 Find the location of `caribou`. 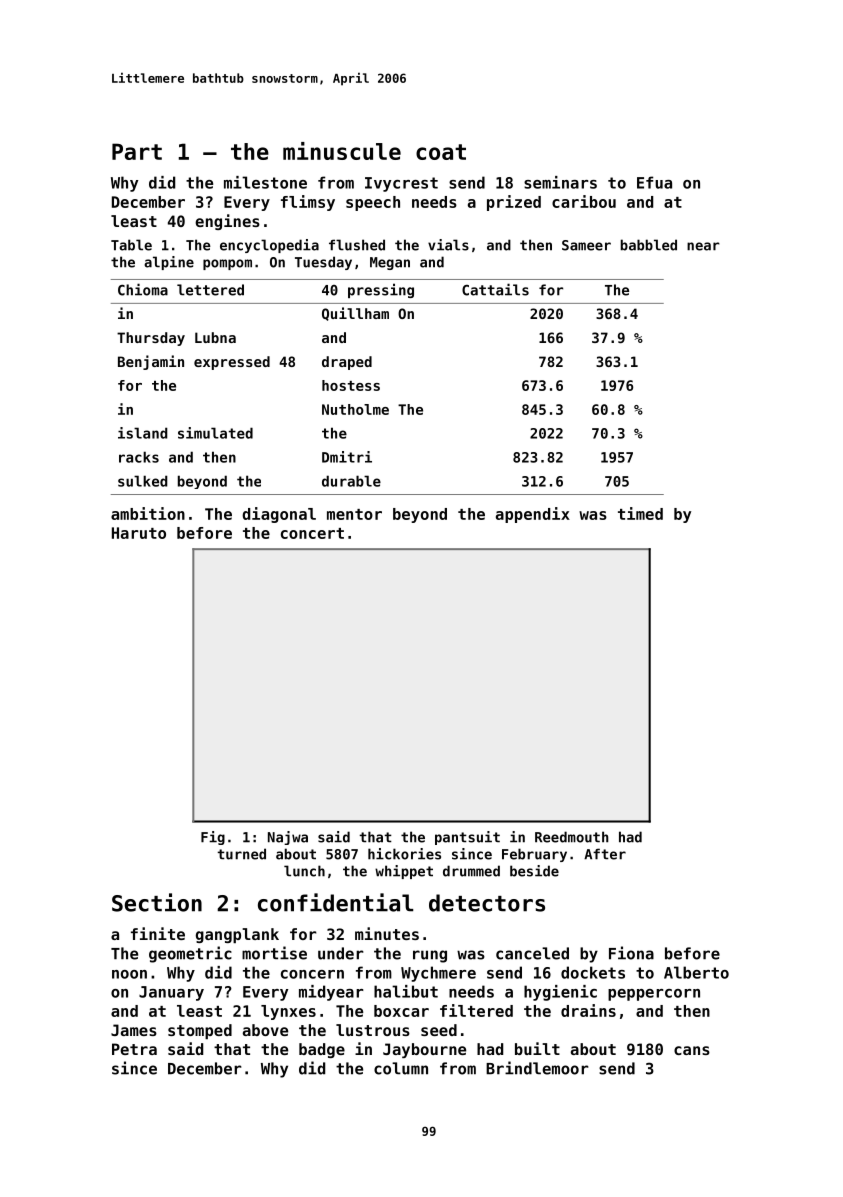

caribou is located at coordinates (584, 201).
